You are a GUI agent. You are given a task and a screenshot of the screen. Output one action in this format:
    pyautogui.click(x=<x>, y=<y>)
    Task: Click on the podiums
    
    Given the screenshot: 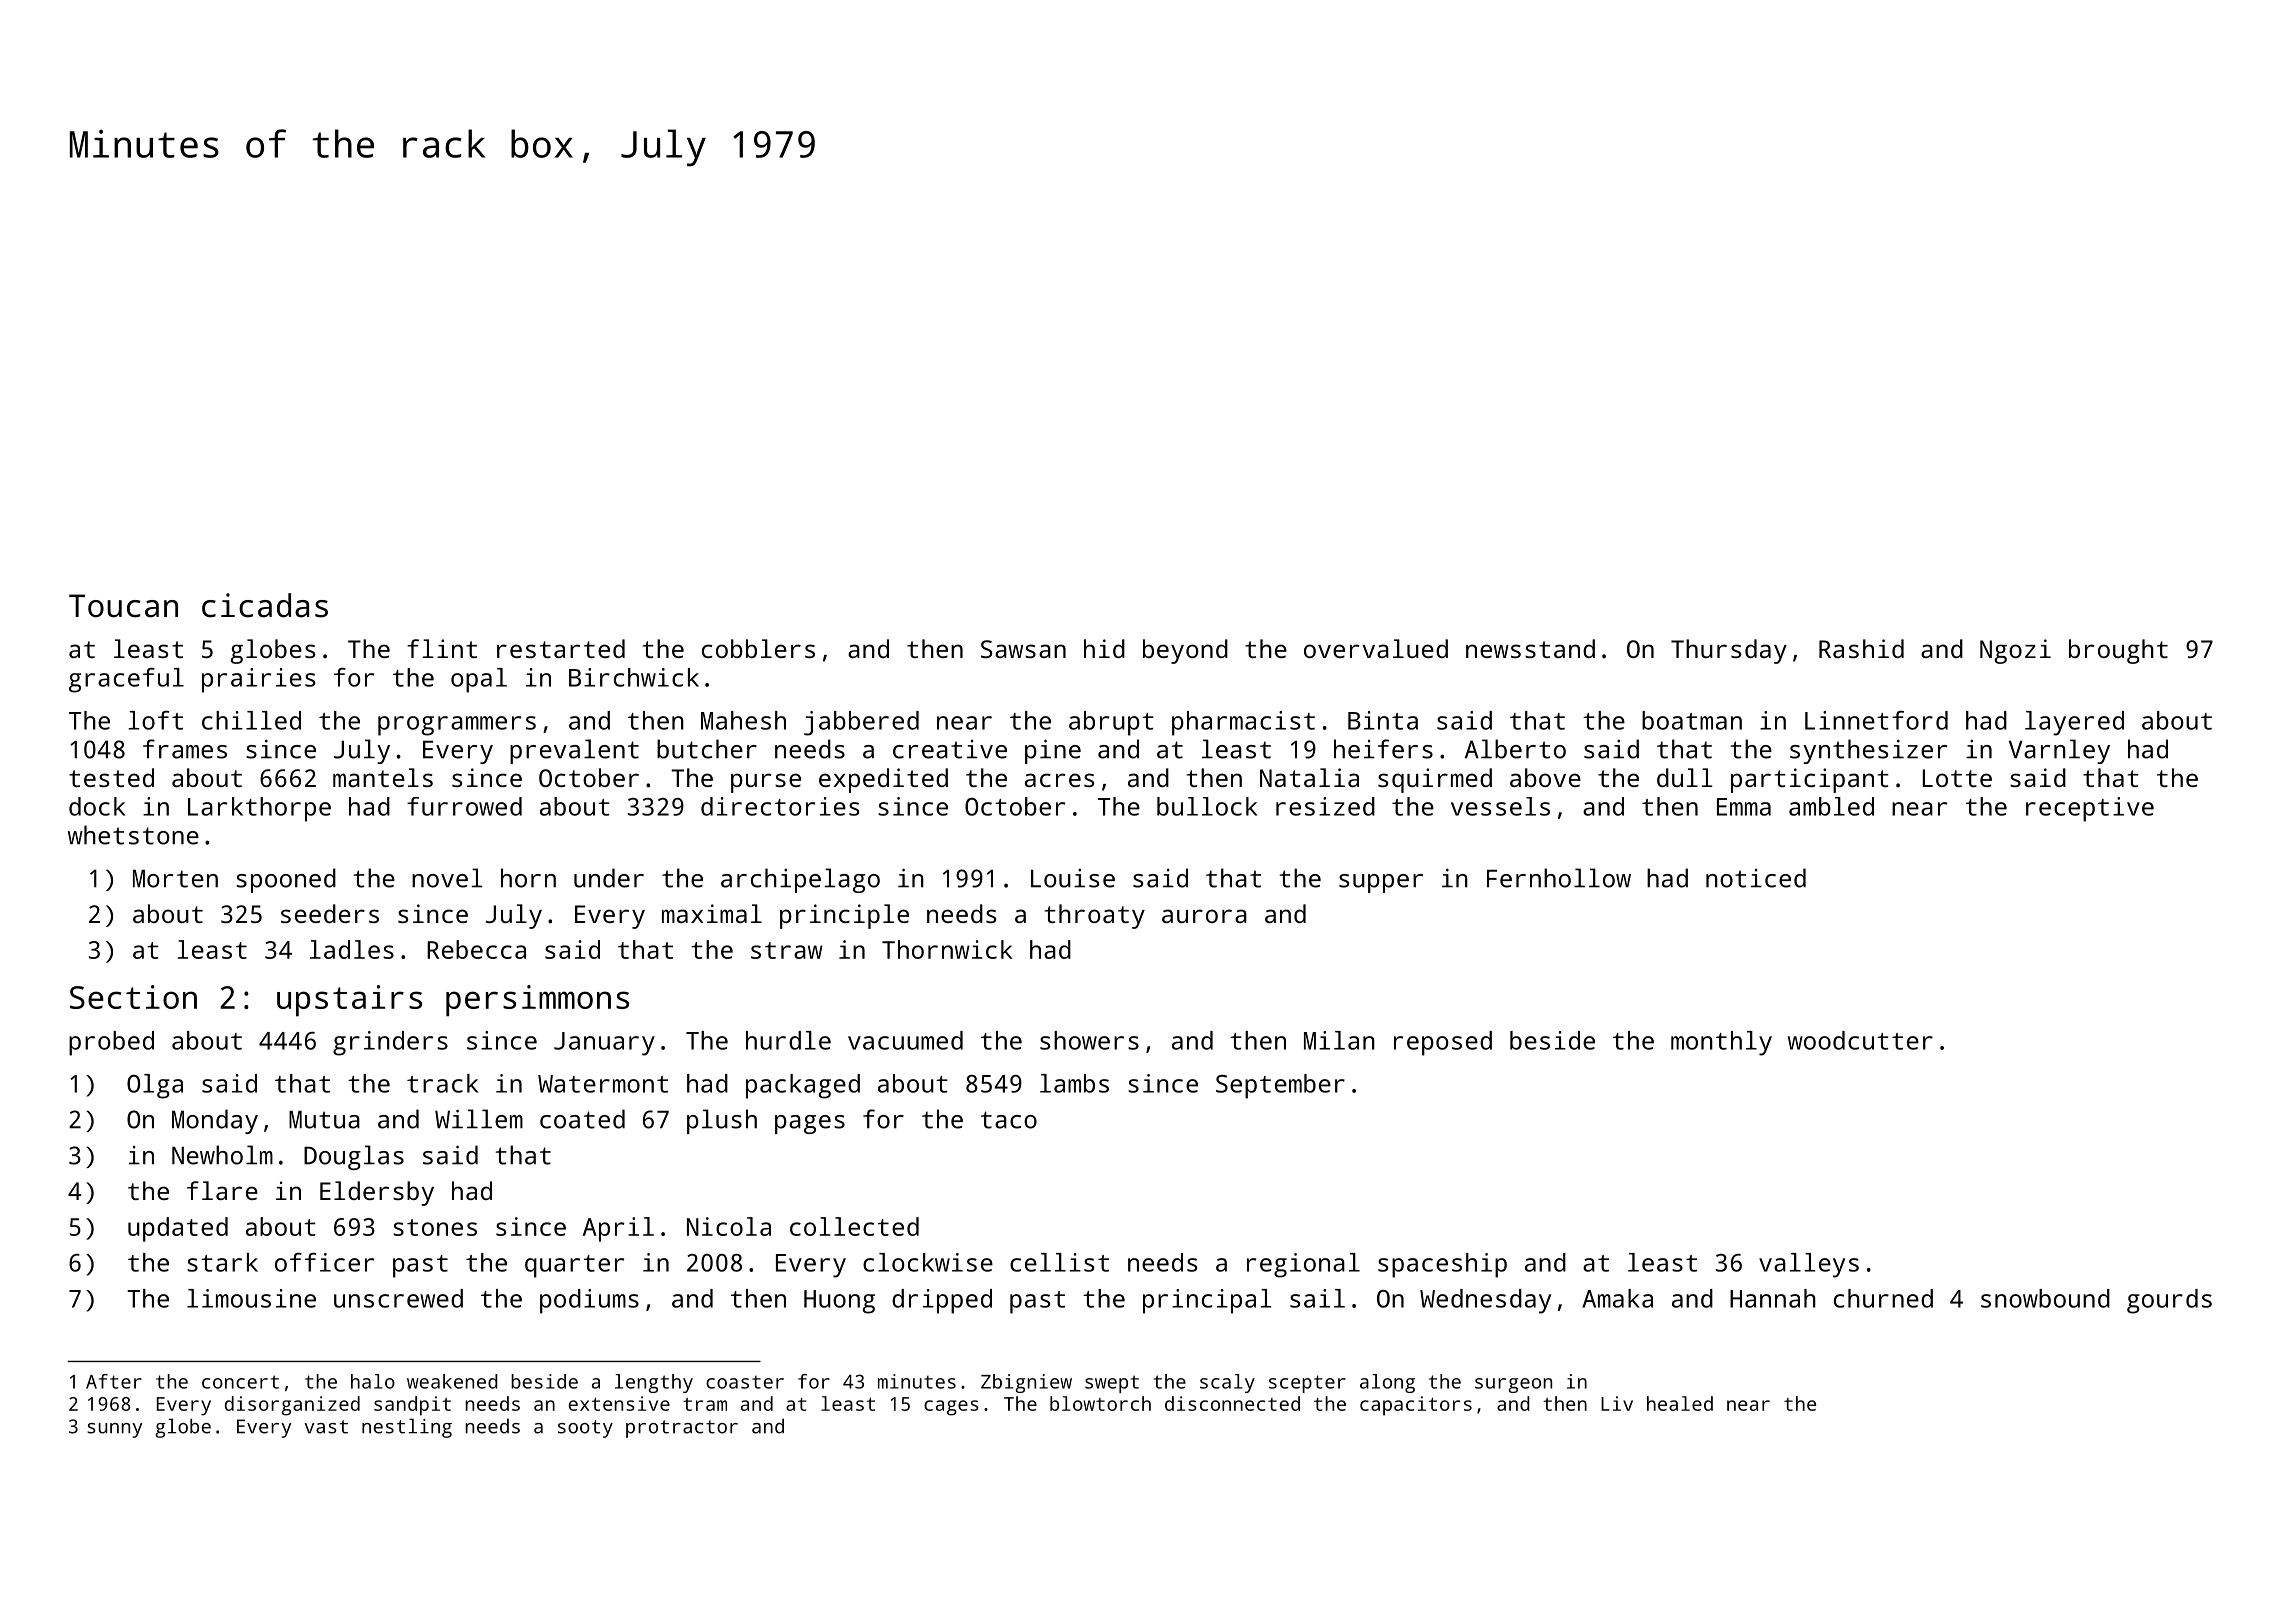 What is the action you would take?
    pyautogui.click(x=589, y=1301)
